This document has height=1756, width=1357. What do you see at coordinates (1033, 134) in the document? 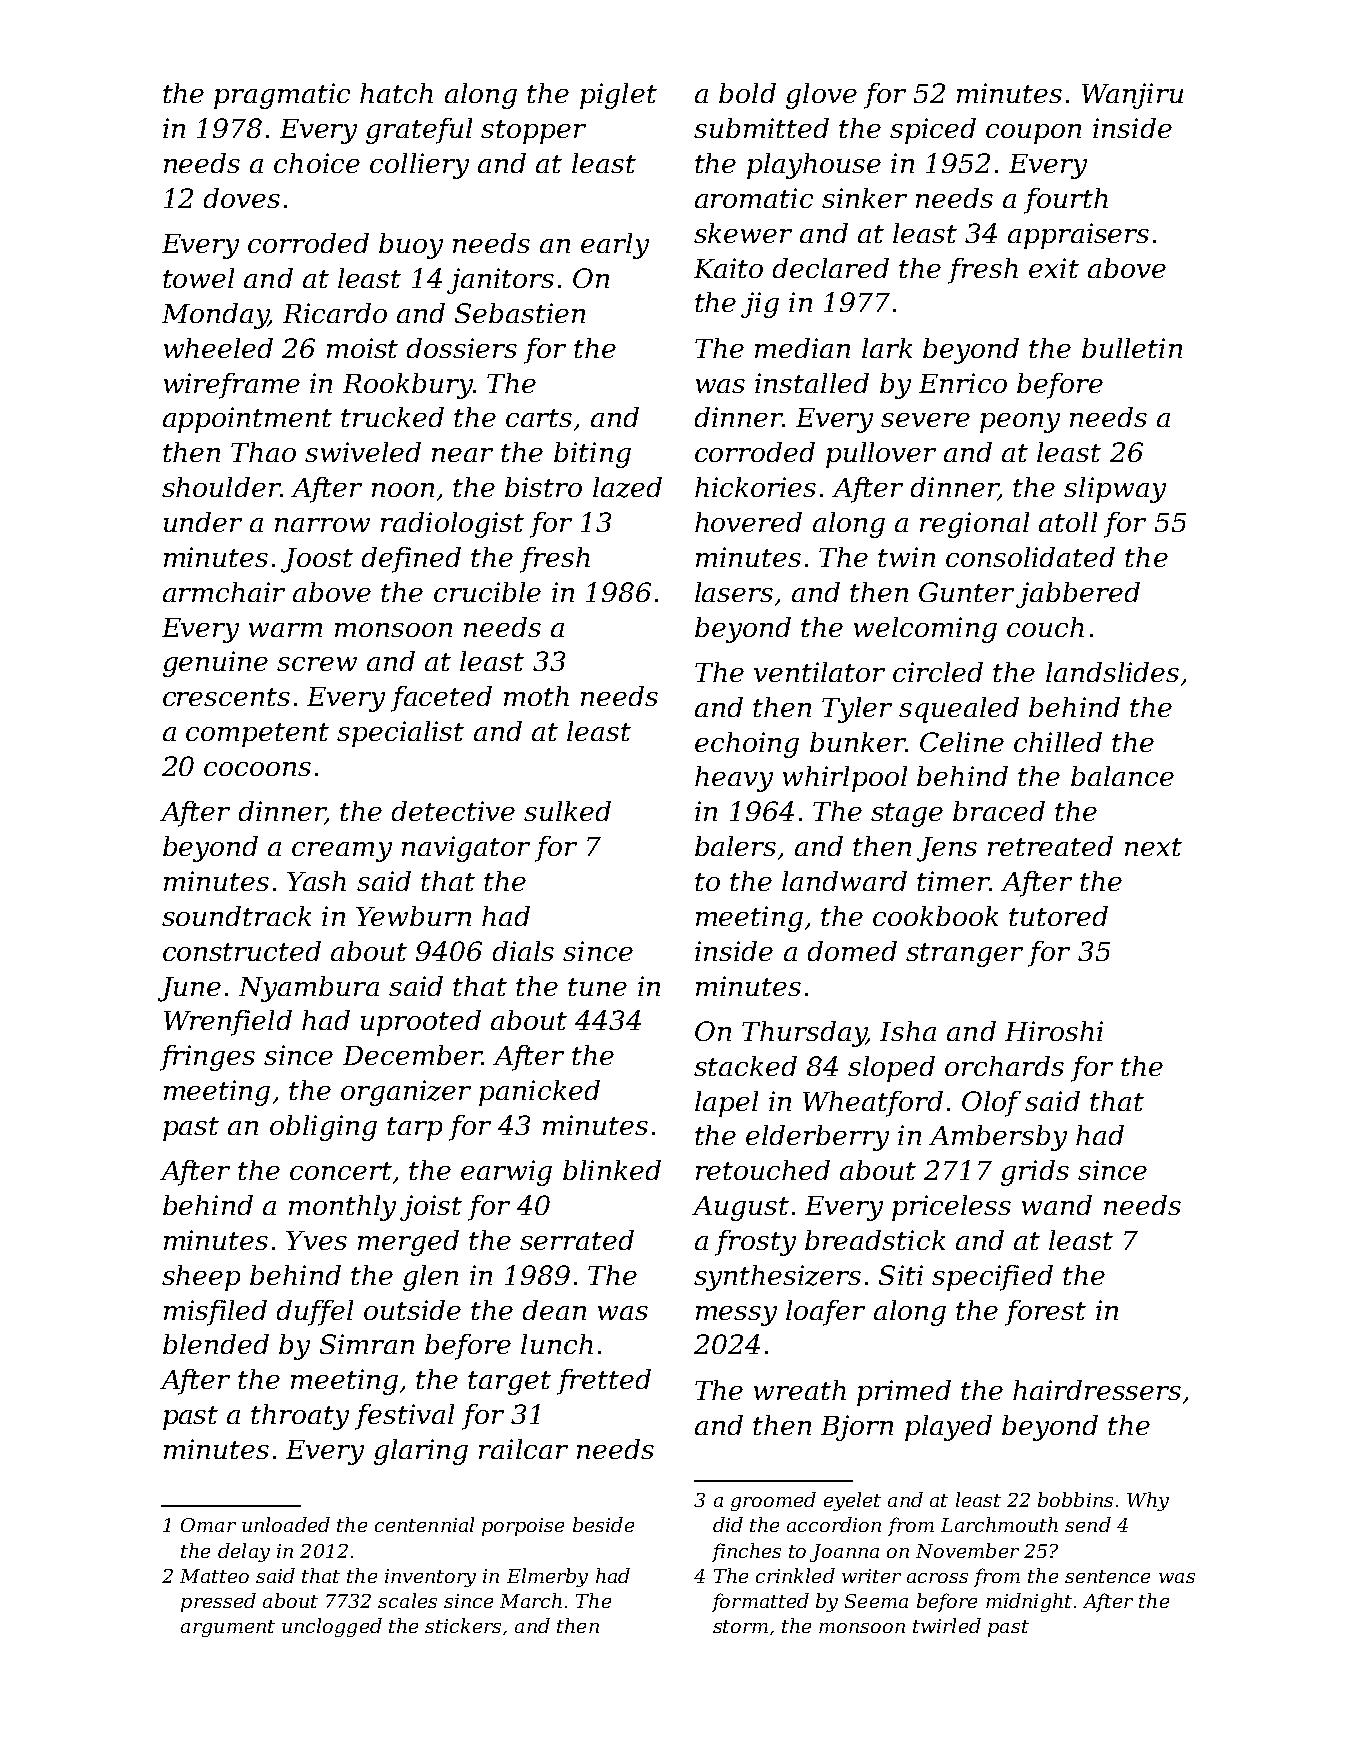
I see `coupon` at bounding box center [1033, 134].
